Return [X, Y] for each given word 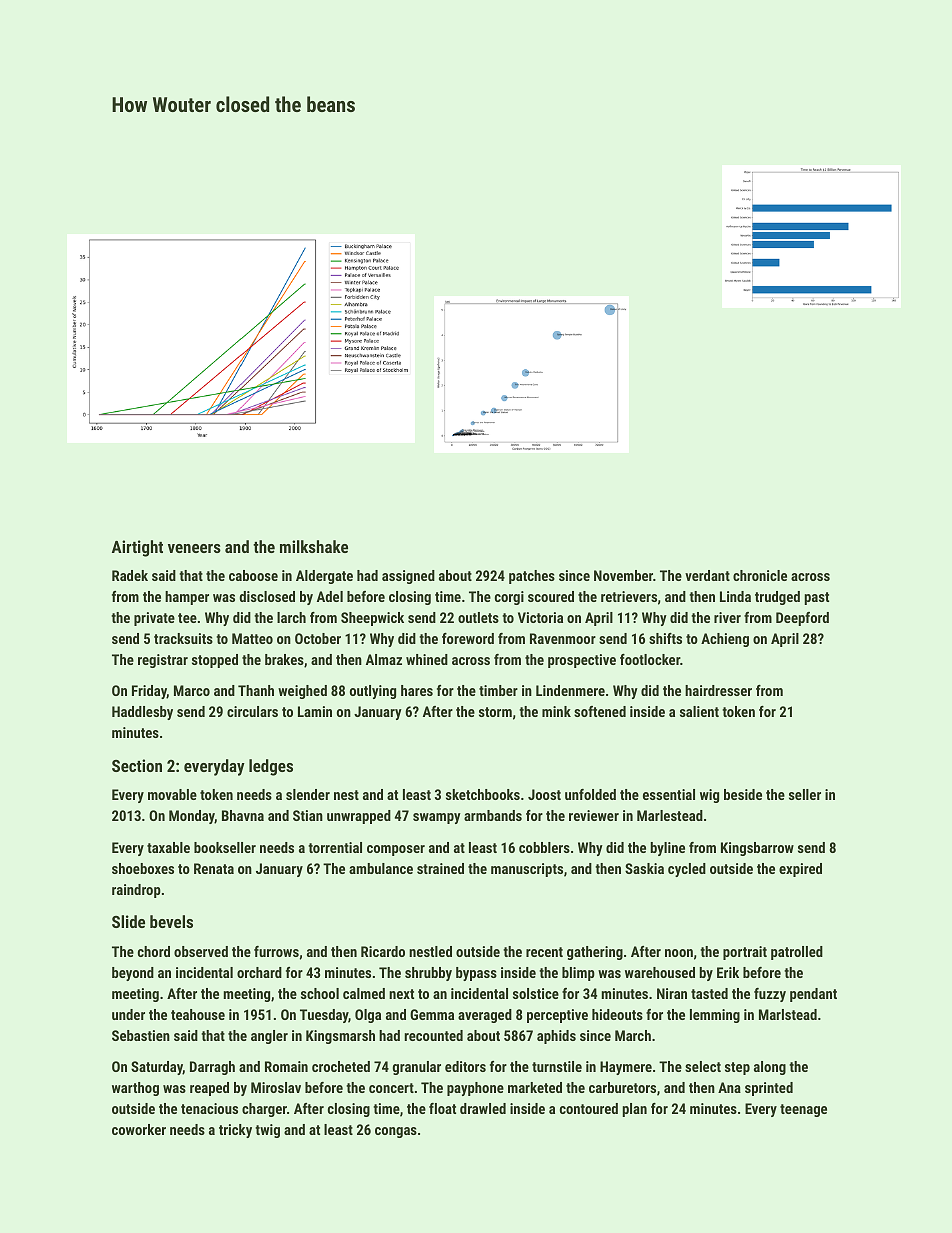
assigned [408, 577]
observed [201, 951]
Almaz [384, 659]
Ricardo [383, 951]
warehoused [660, 972]
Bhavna [243, 815]
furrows [276, 951]
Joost [544, 794]
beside [743, 794]
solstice [536, 993]
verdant [707, 575]
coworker [139, 1129]
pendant [813, 995]
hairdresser [718, 690]
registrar [163, 661]
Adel [330, 596]
